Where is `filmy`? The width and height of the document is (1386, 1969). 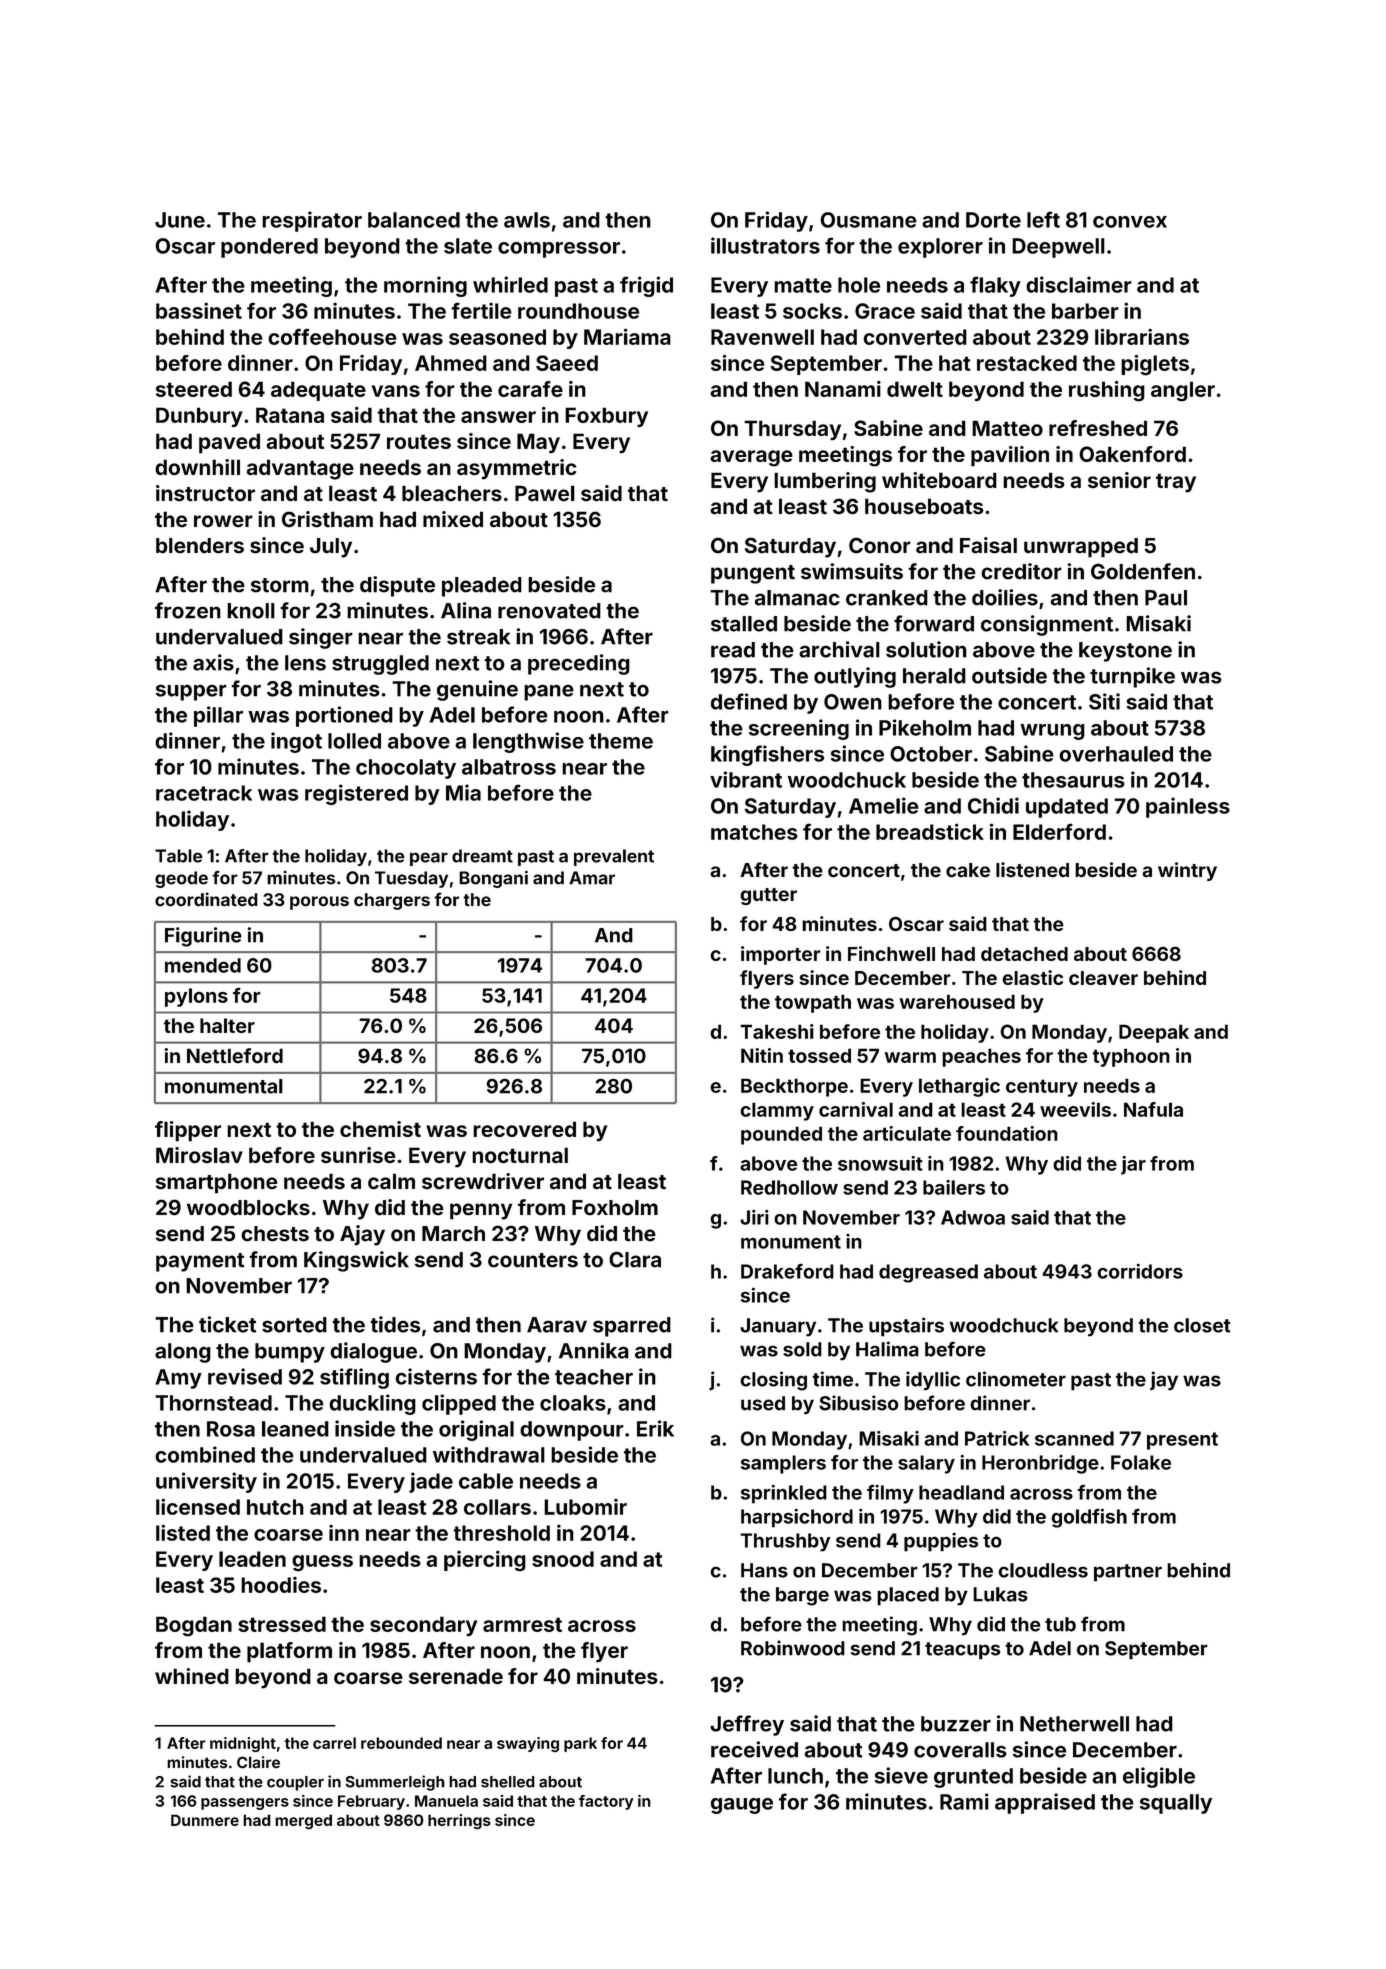
filmy is located at coordinates (890, 1494).
